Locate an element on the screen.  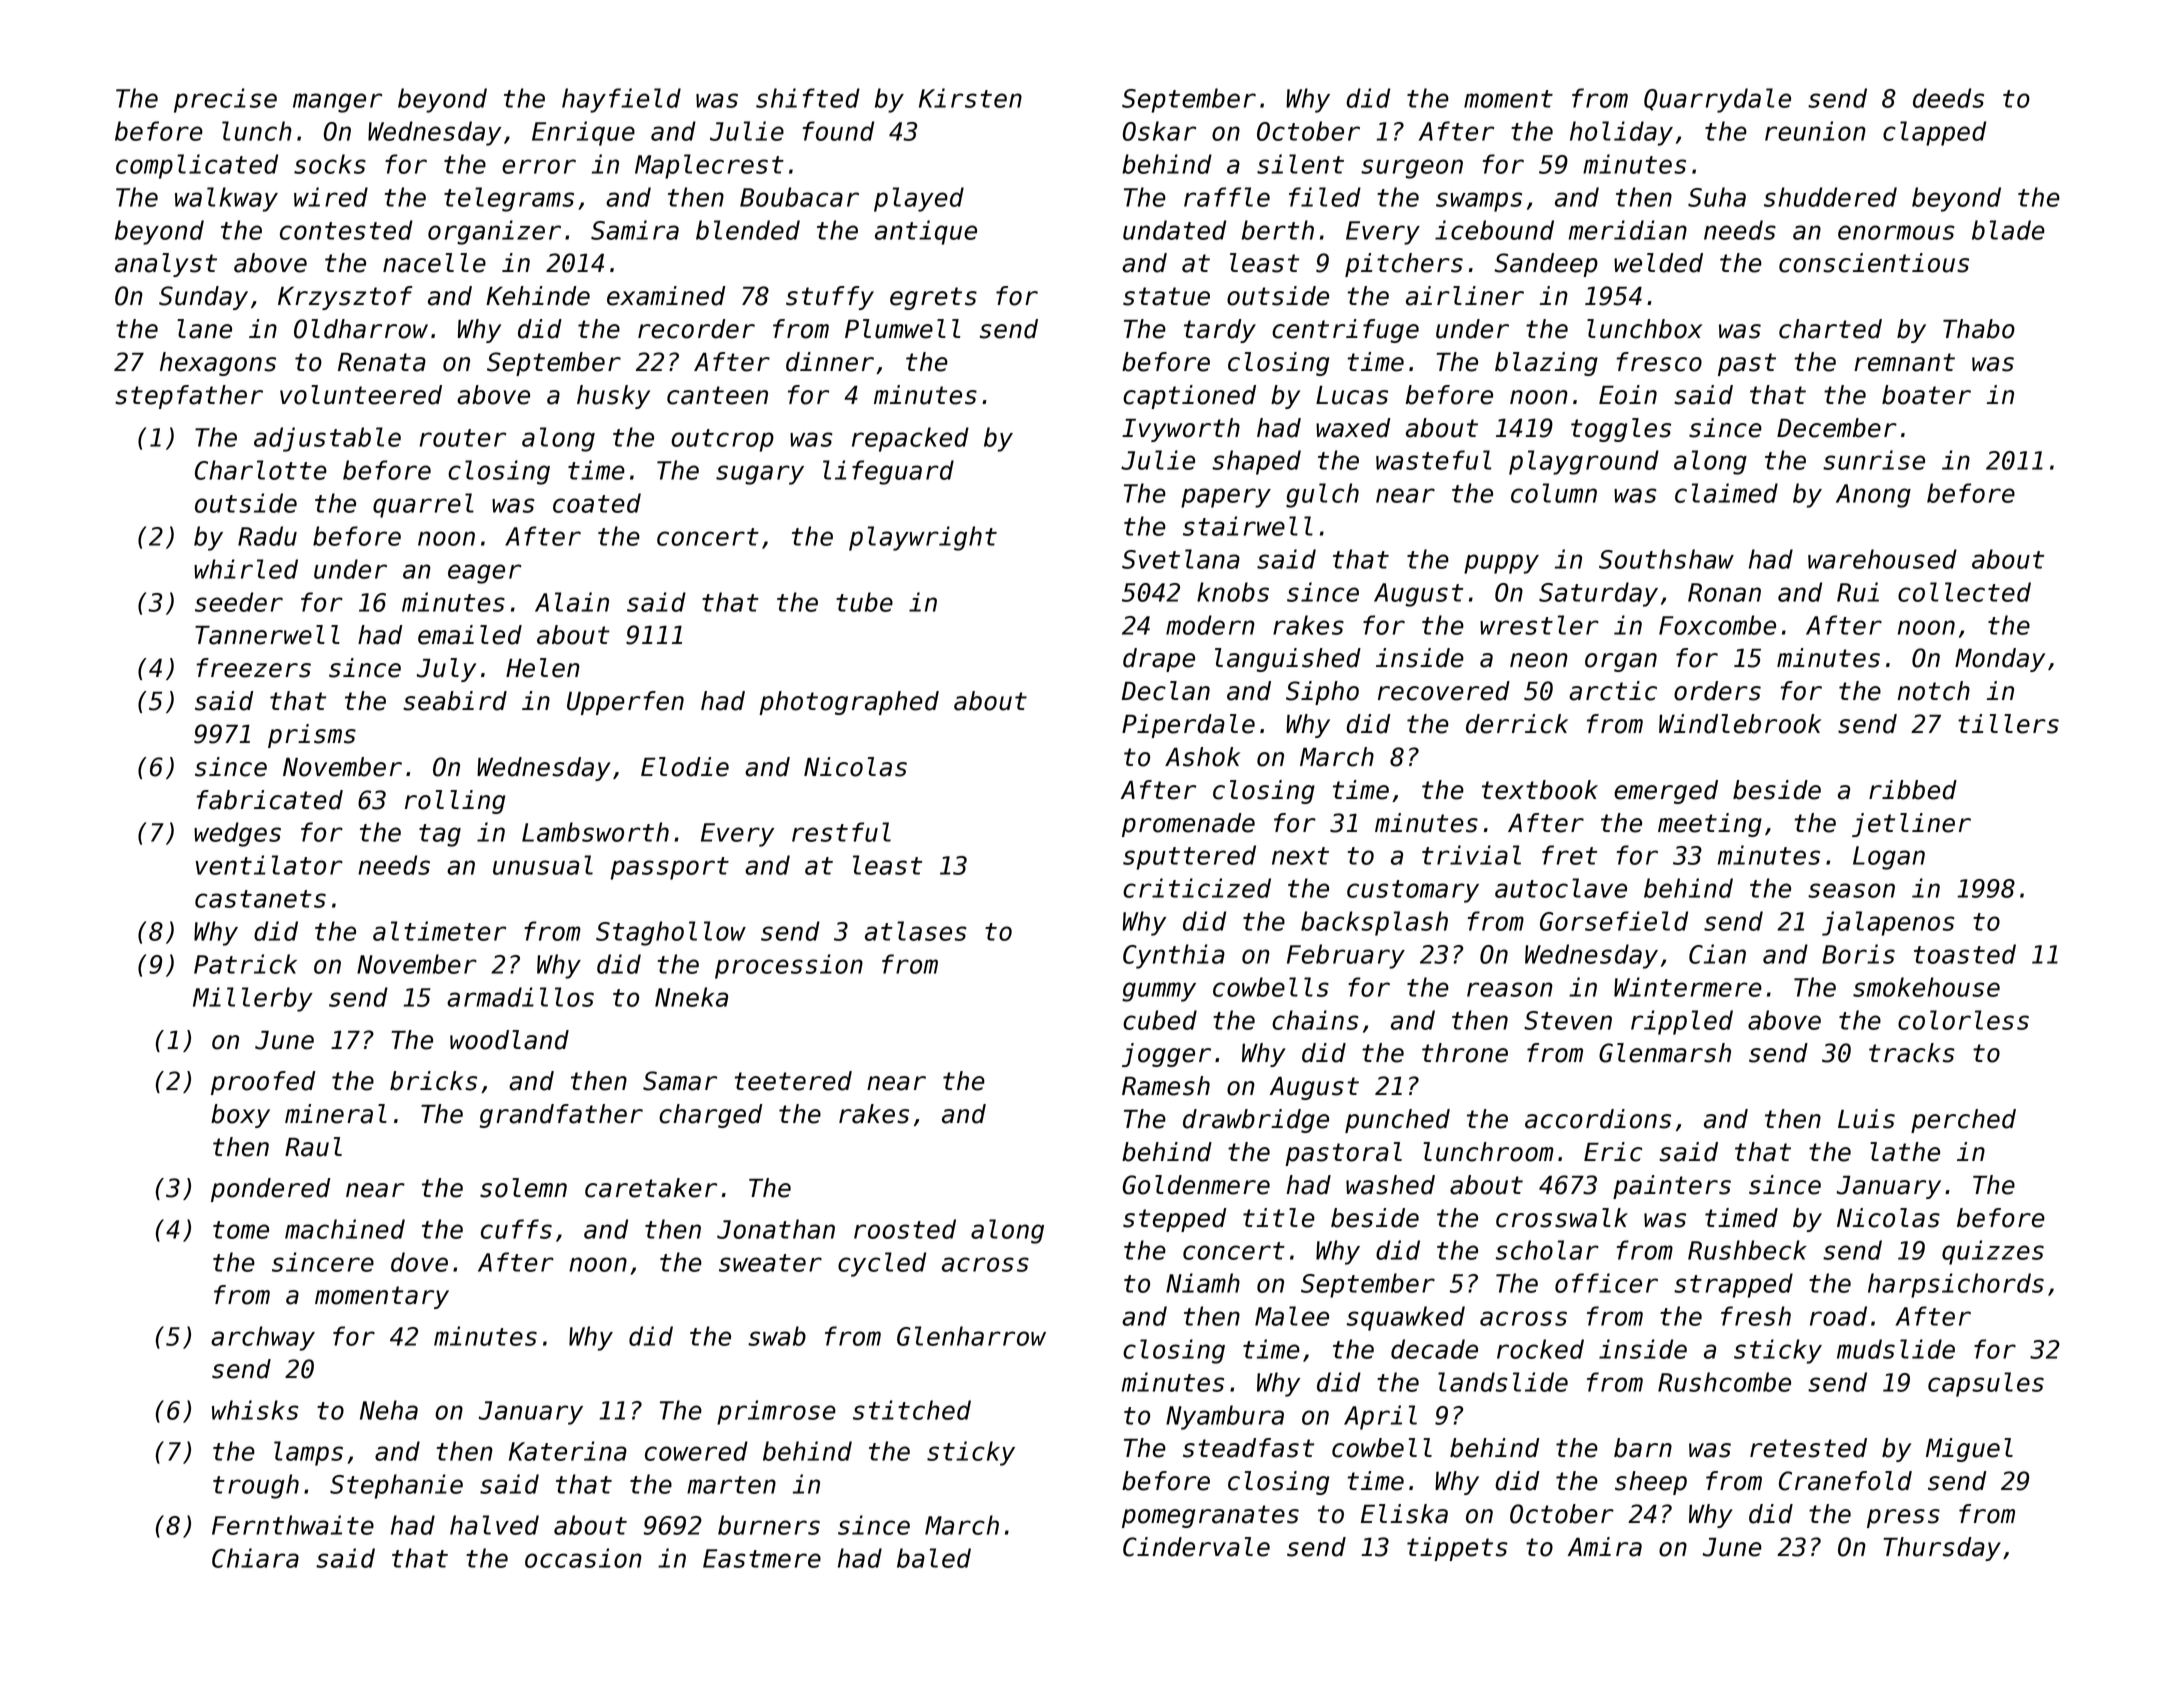
Quarrydale is located at coordinates (1717, 100).
